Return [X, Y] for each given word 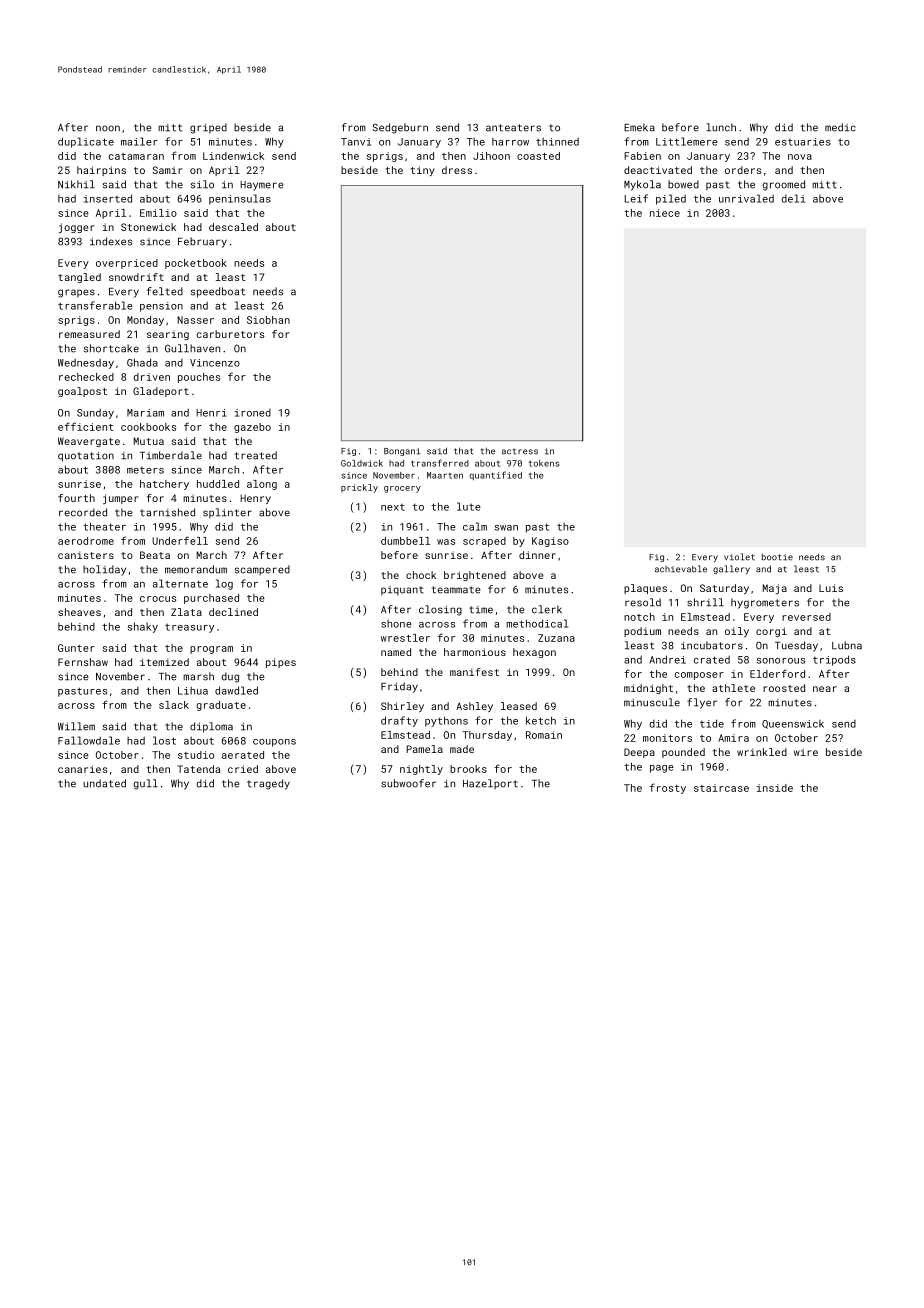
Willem [76, 726]
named [396, 652]
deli [793, 198]
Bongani [402, 452]
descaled [233, 227]
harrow [510, 142]
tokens [544, 463]
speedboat [218, 292]
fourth [76, 498]
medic [840, 127]
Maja [775, 589]
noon [108, 128]
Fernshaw [83, 662]
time [481, 610]
